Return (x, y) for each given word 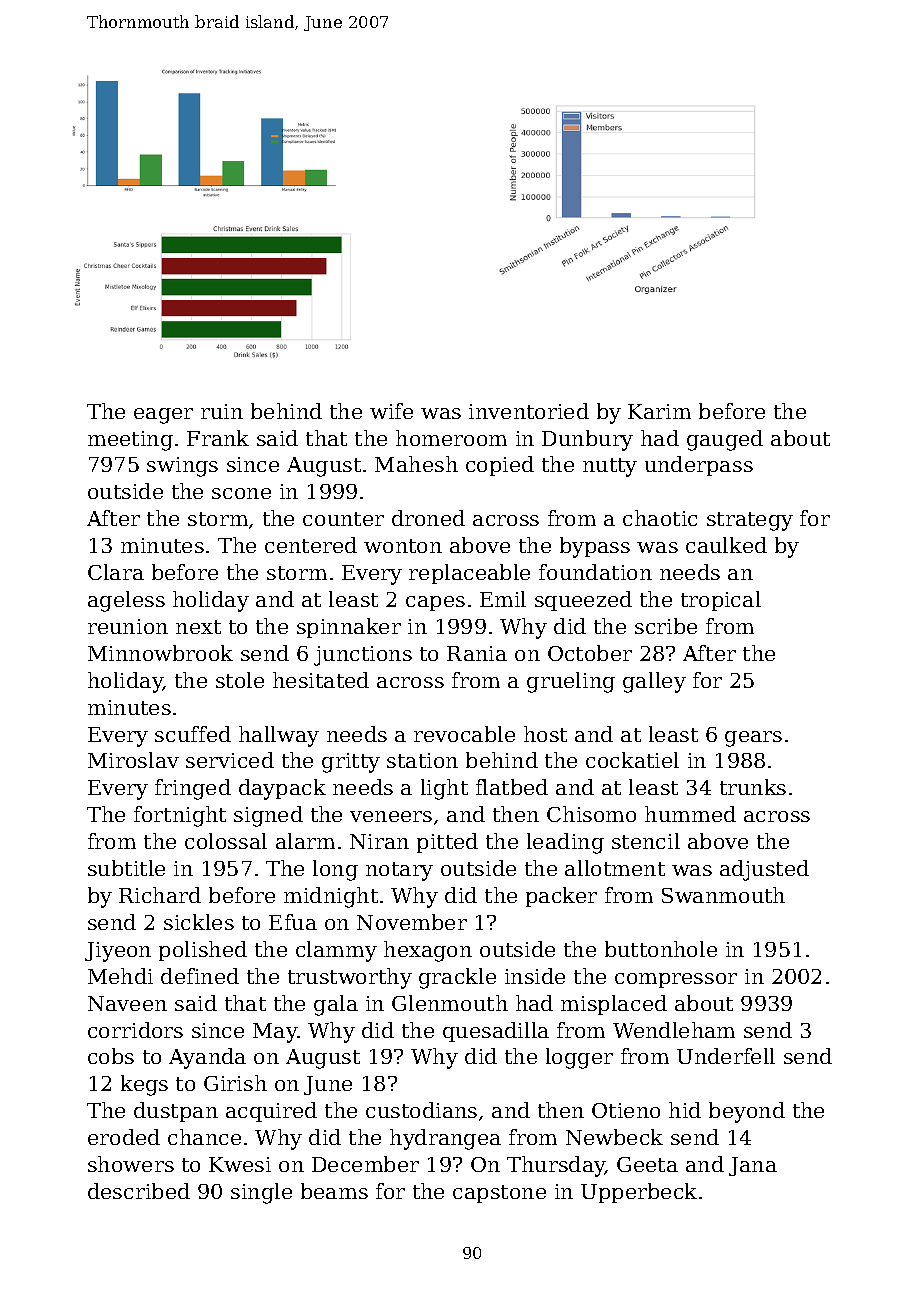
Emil (503, 599)
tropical (721, 601)
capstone (499, 1194)
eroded (124, 1137)
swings (182, 467)
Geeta (647, 1164)
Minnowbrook (160, 653)
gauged (725, 440)
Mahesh (416, 464)
